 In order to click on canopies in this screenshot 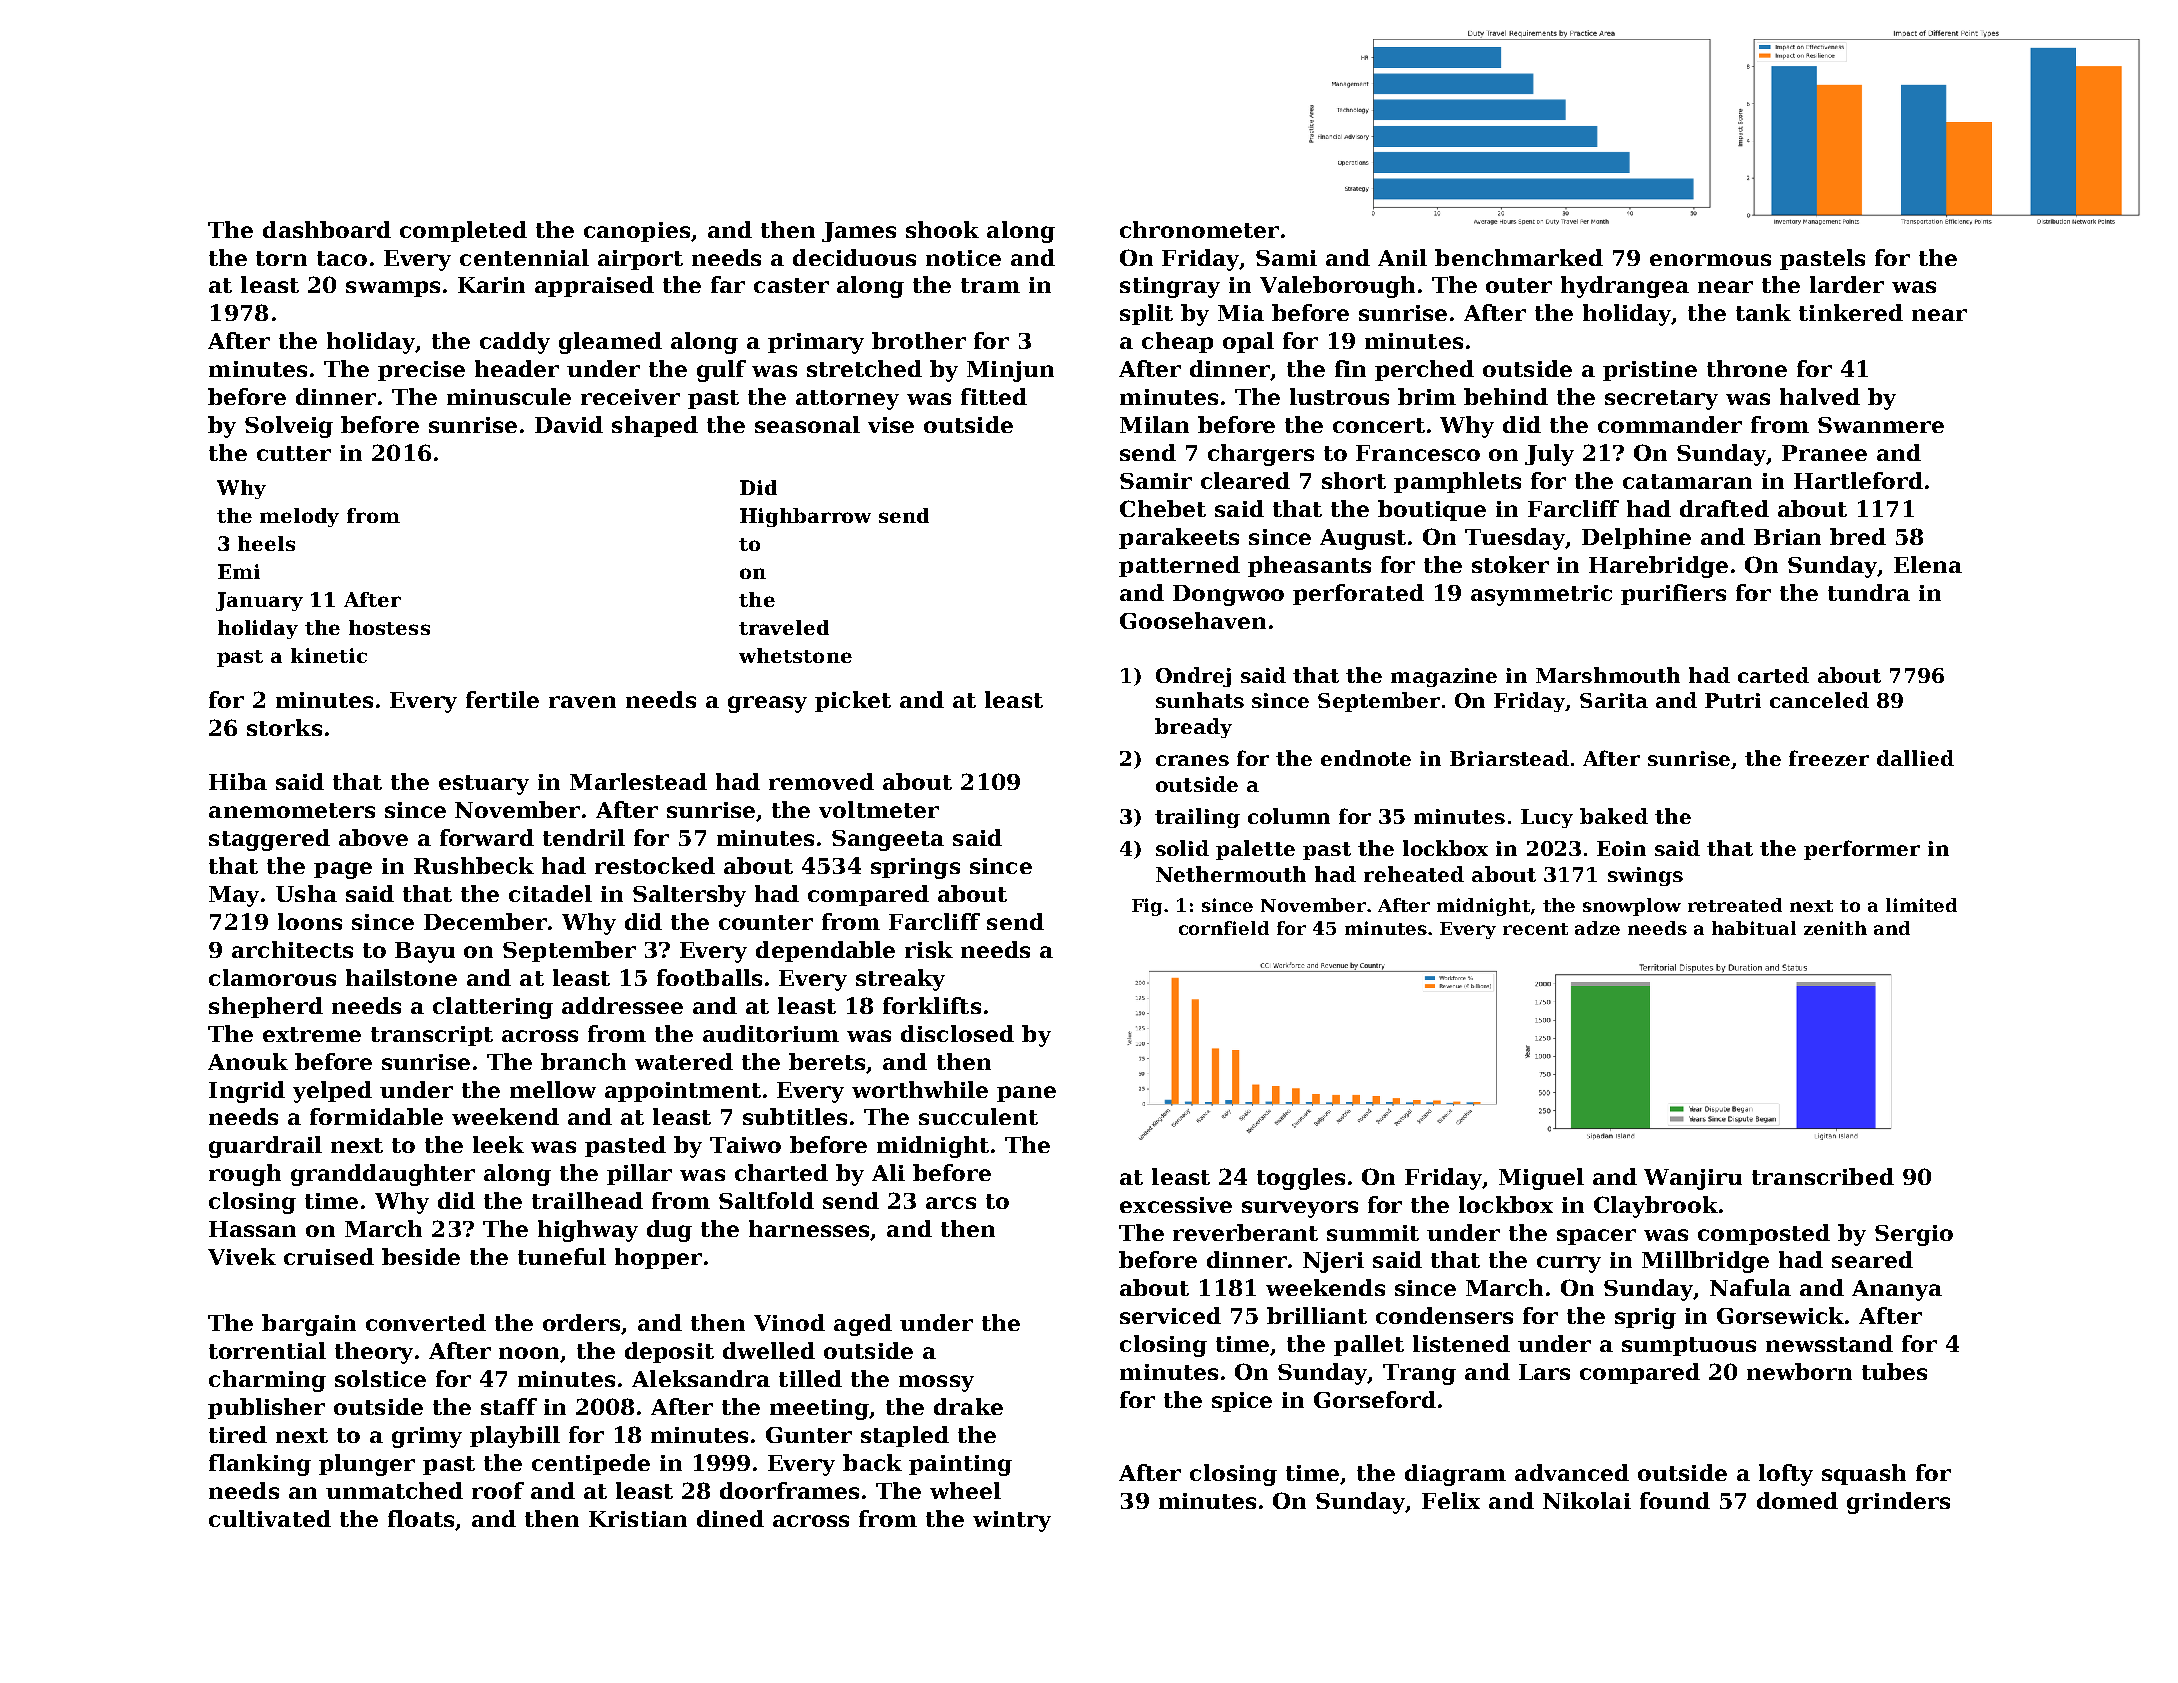, I will do `click(637, 232)`.
